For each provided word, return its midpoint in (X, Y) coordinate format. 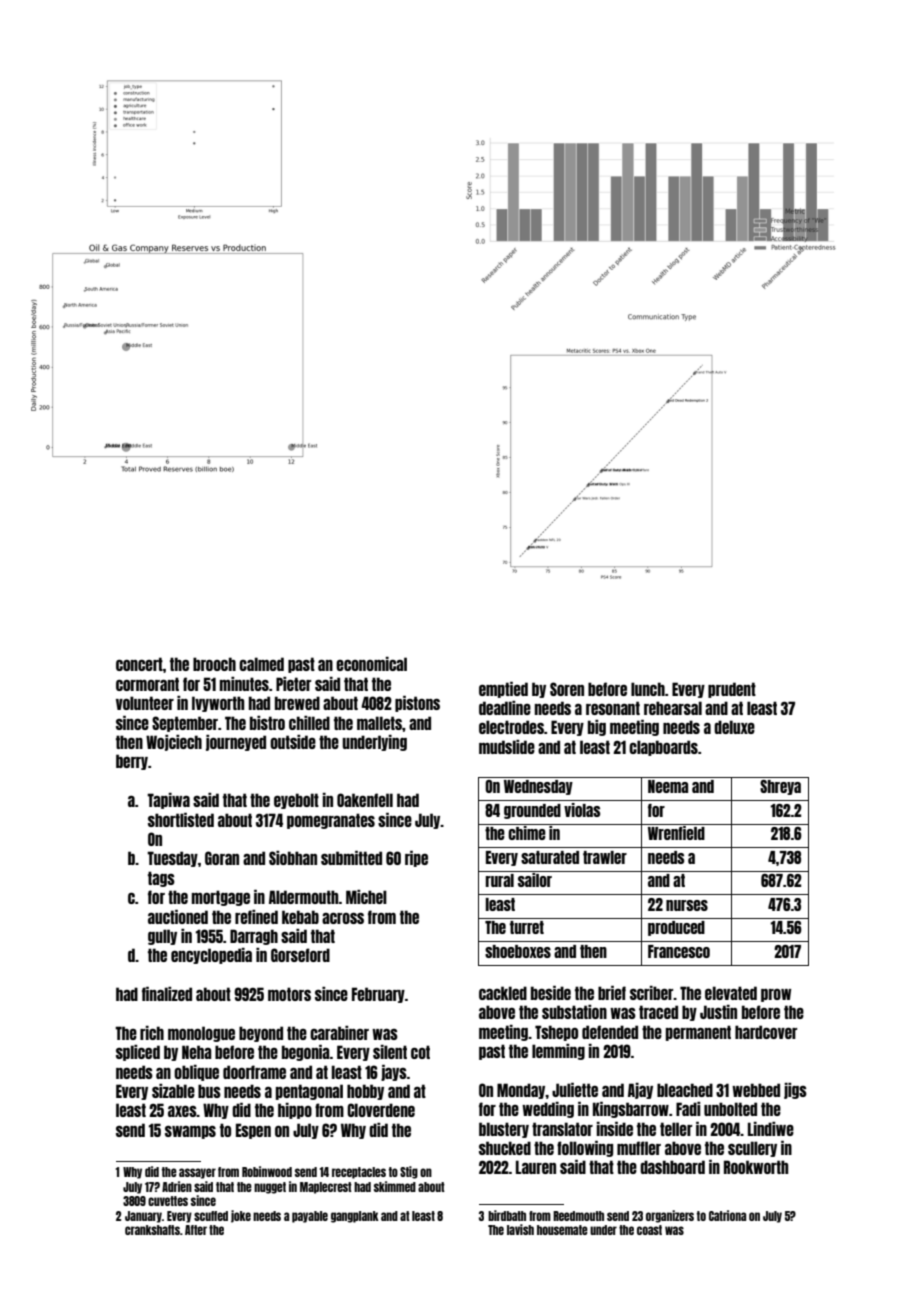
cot (420, 1052)
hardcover (766, 1032)
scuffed (211, 1216)
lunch (648, 689)
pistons (417, 704)
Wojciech (174, 743)
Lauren (536, 1167)
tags (161, 879)
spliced (138, 1053)
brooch (214, 664)
